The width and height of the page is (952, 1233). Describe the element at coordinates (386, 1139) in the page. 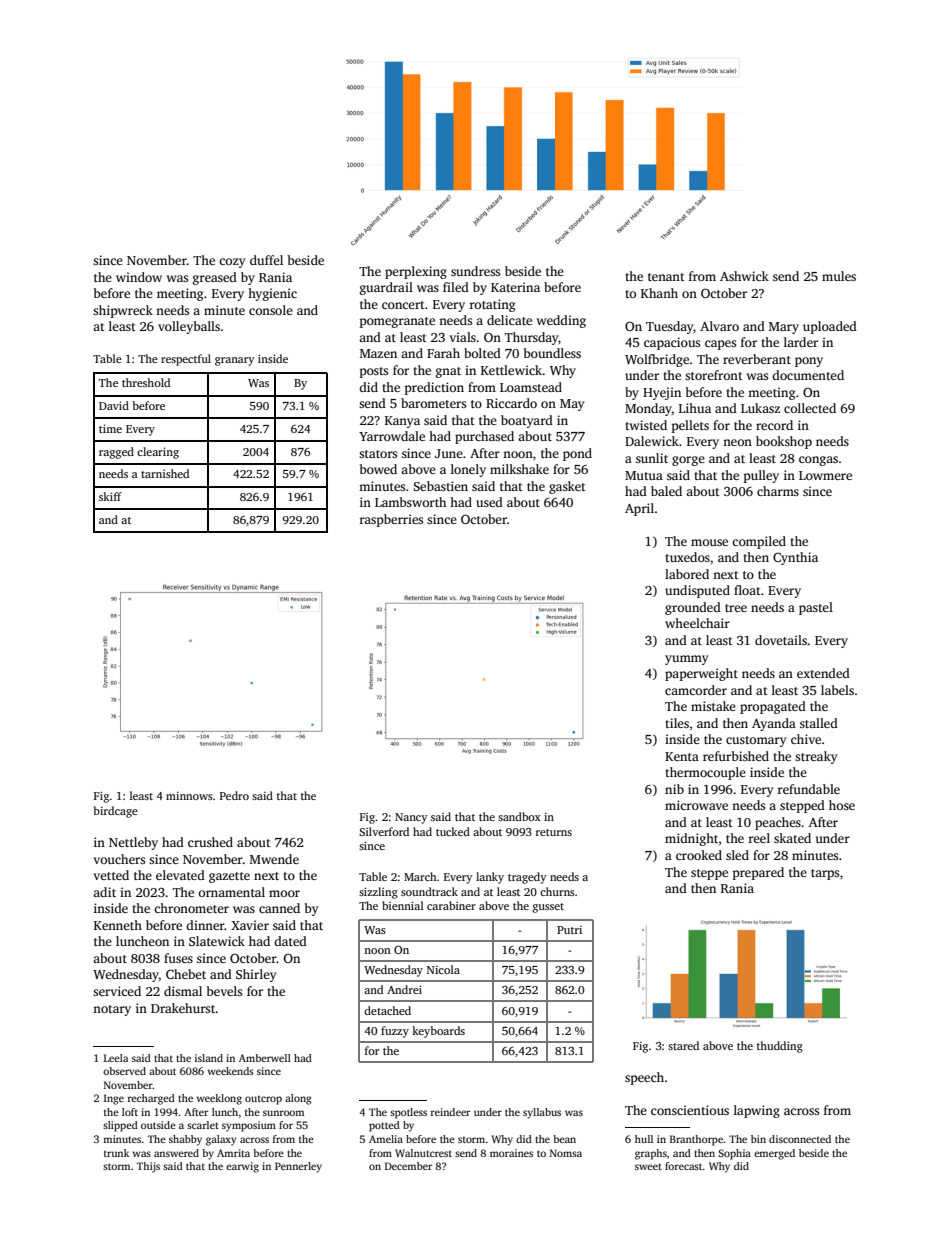

I see `Amelia` at that location.
